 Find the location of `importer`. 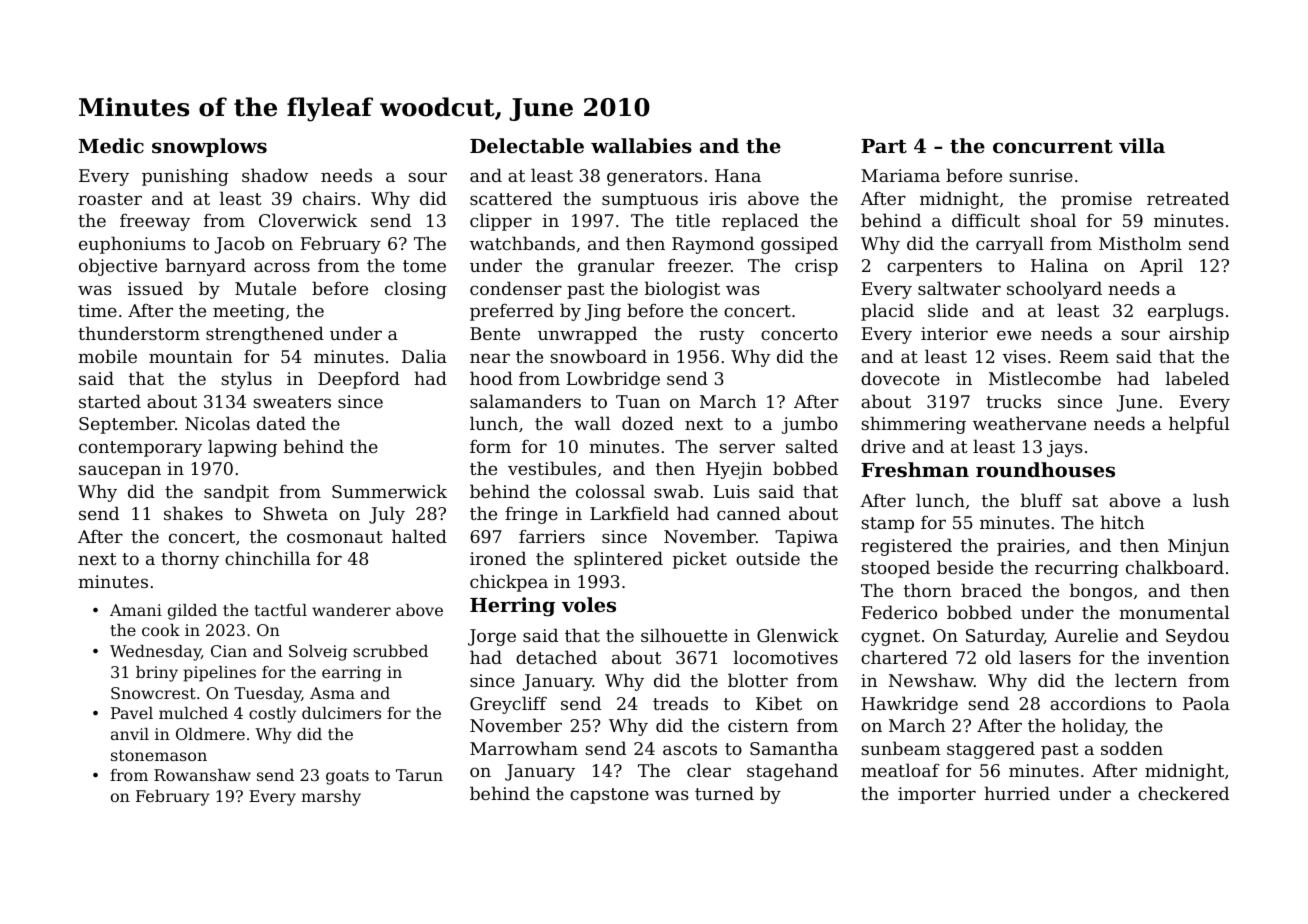

importer is located at coordinates (937, 795).
